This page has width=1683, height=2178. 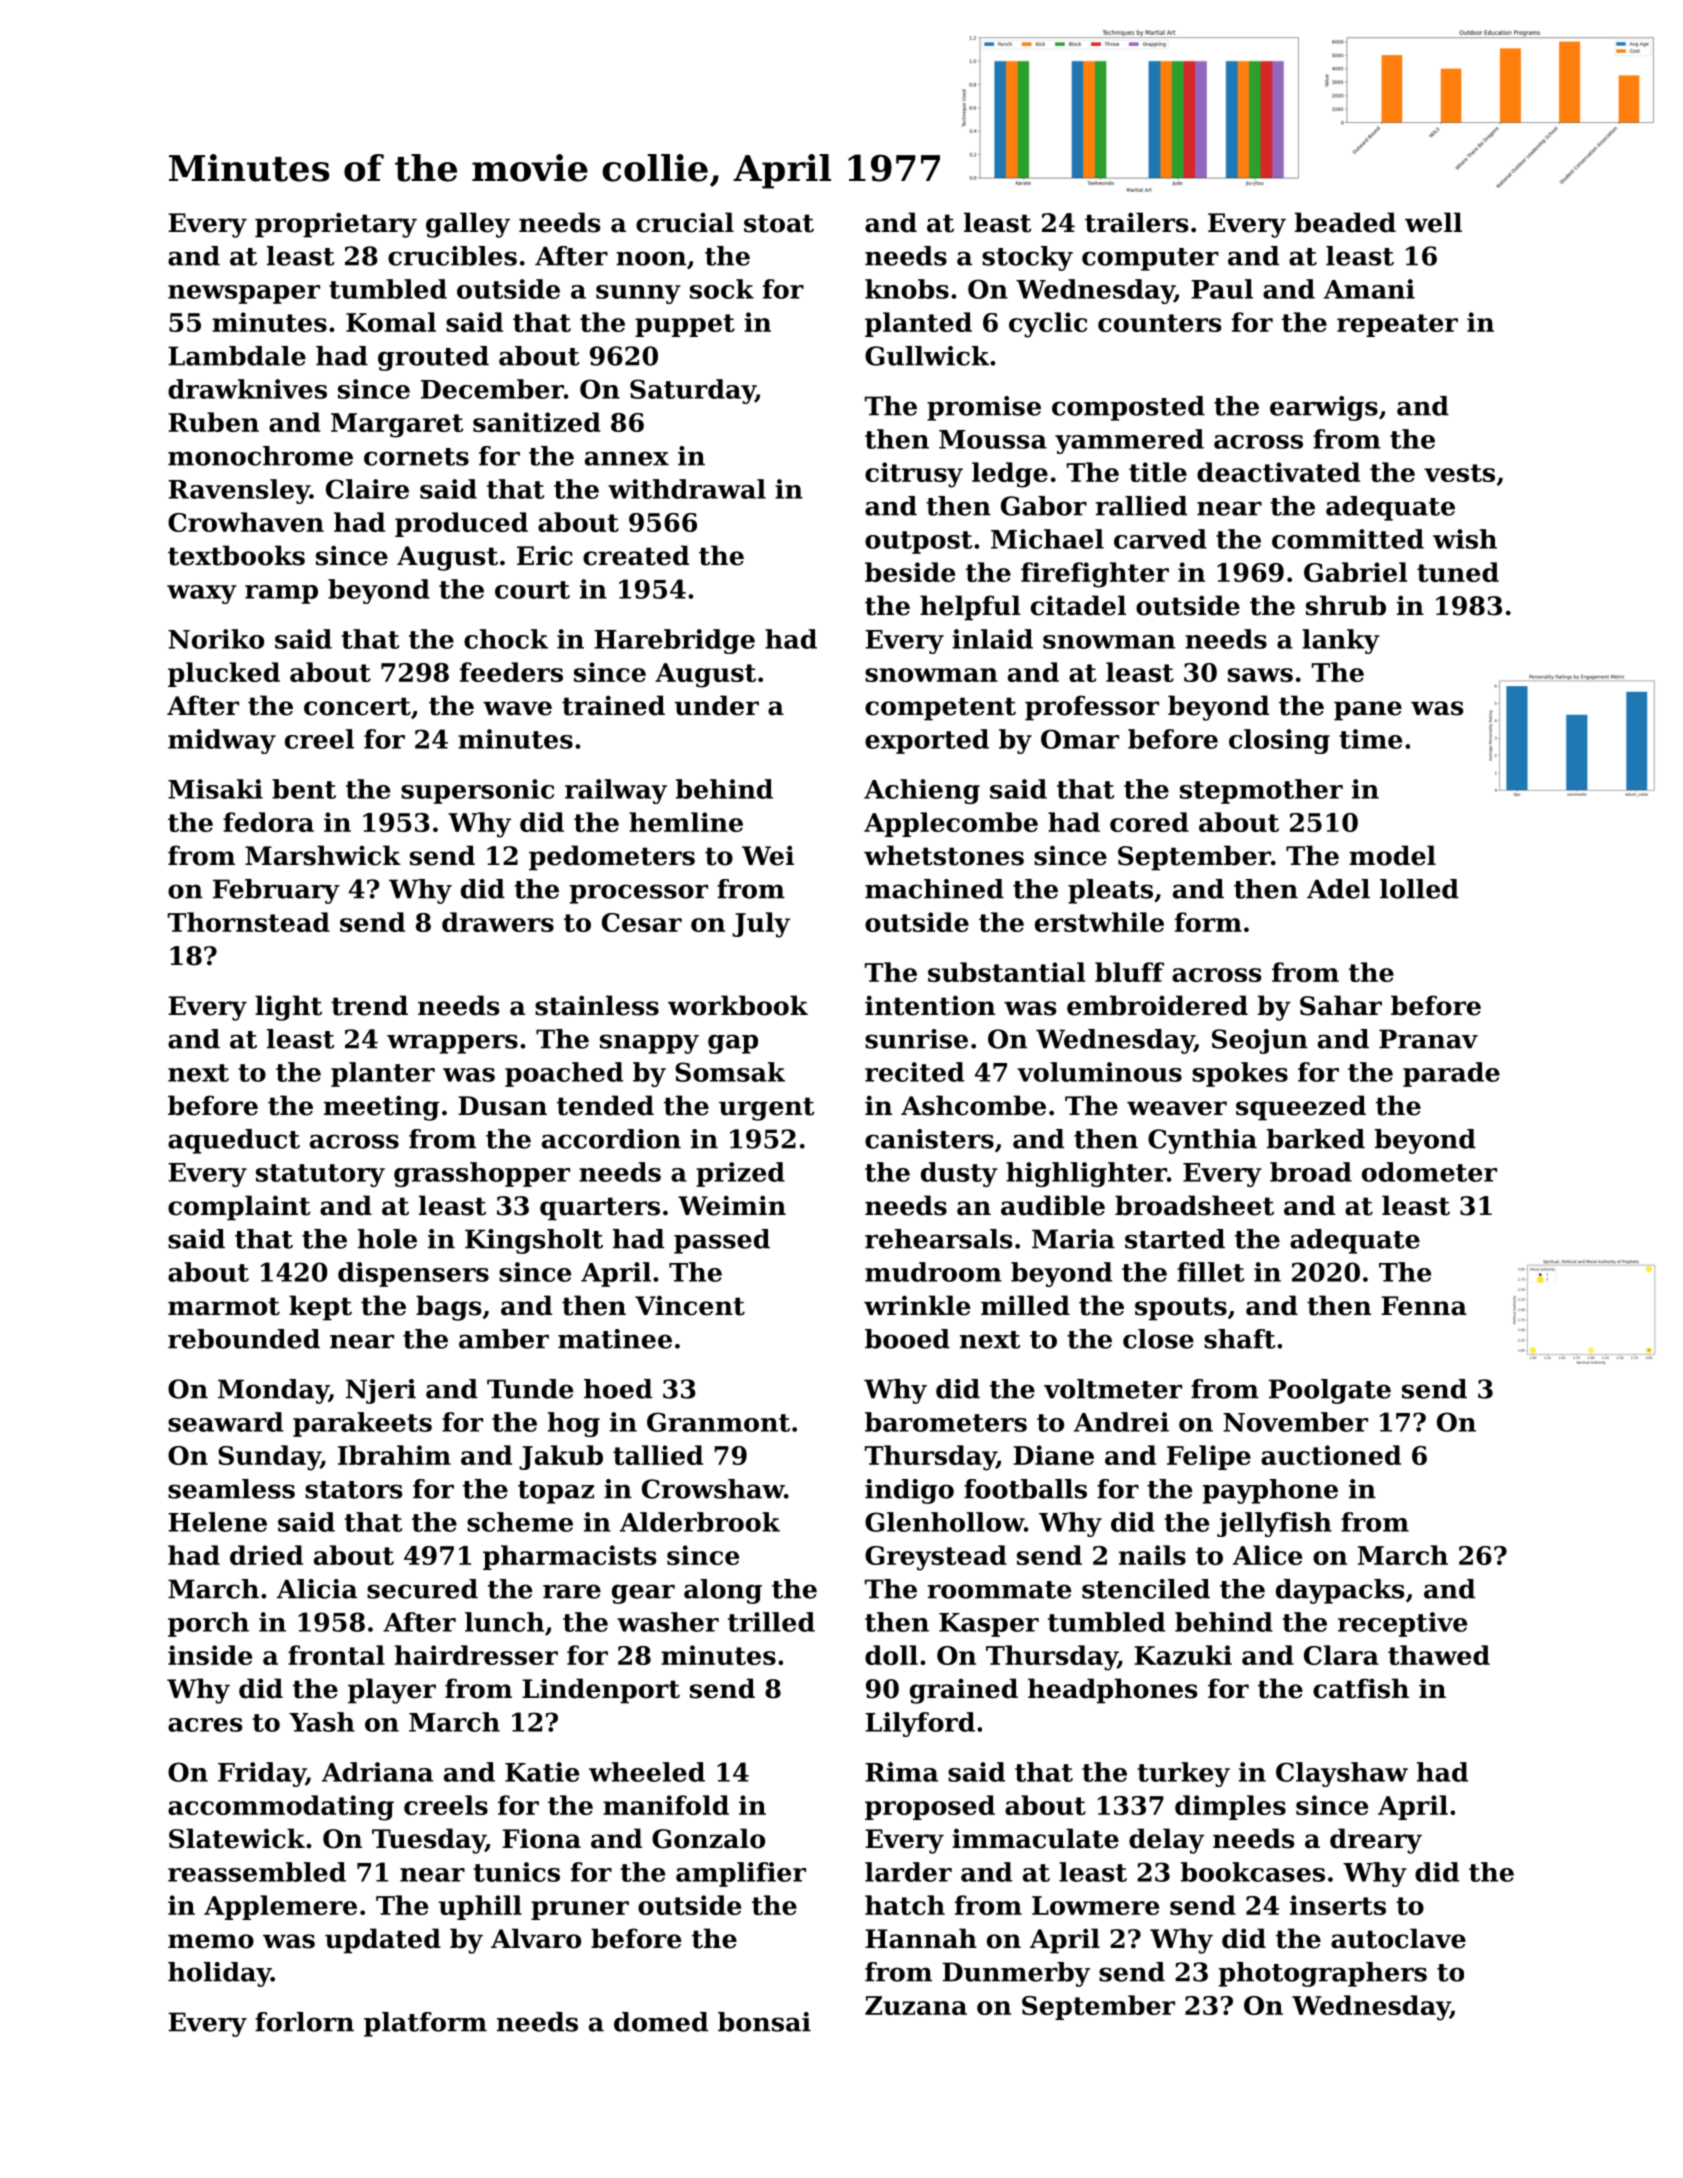 What do you see at coordinates (1331, 1455) in the page?
I see `auctioned` at bounding box center [1331, 1455].
